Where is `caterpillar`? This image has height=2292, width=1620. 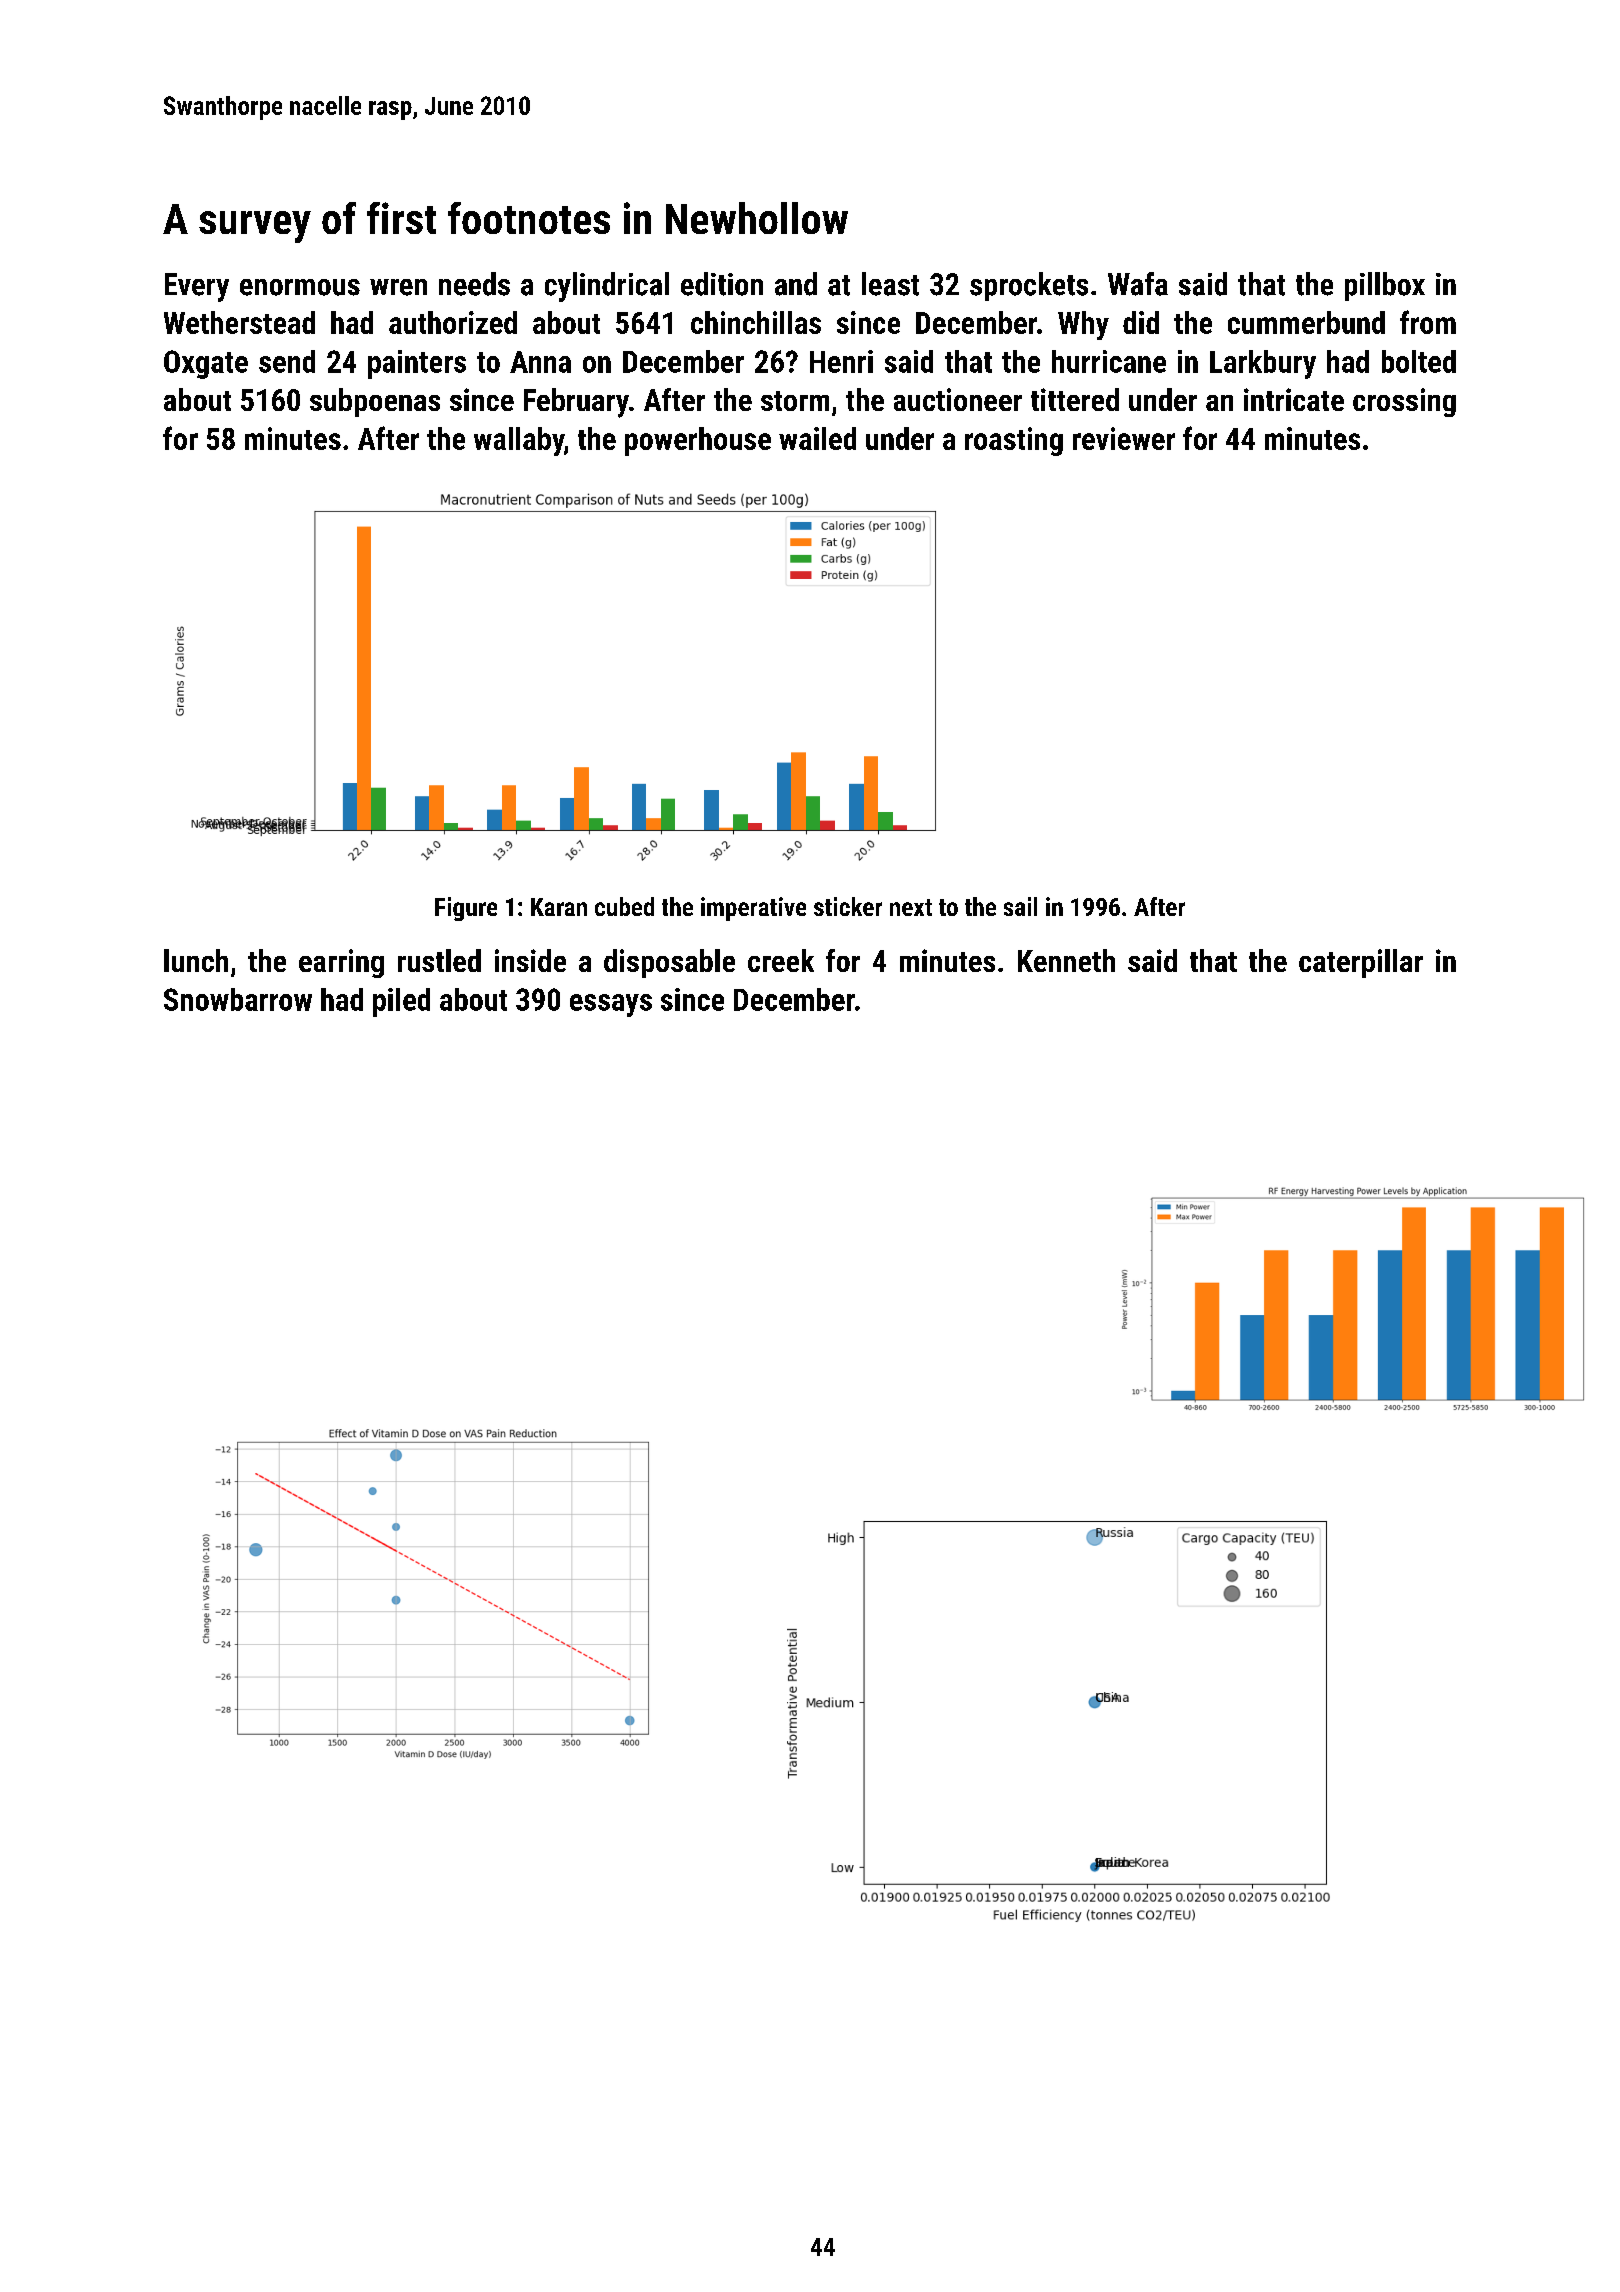 caterpillar is located at coordinates (1361, 963).
